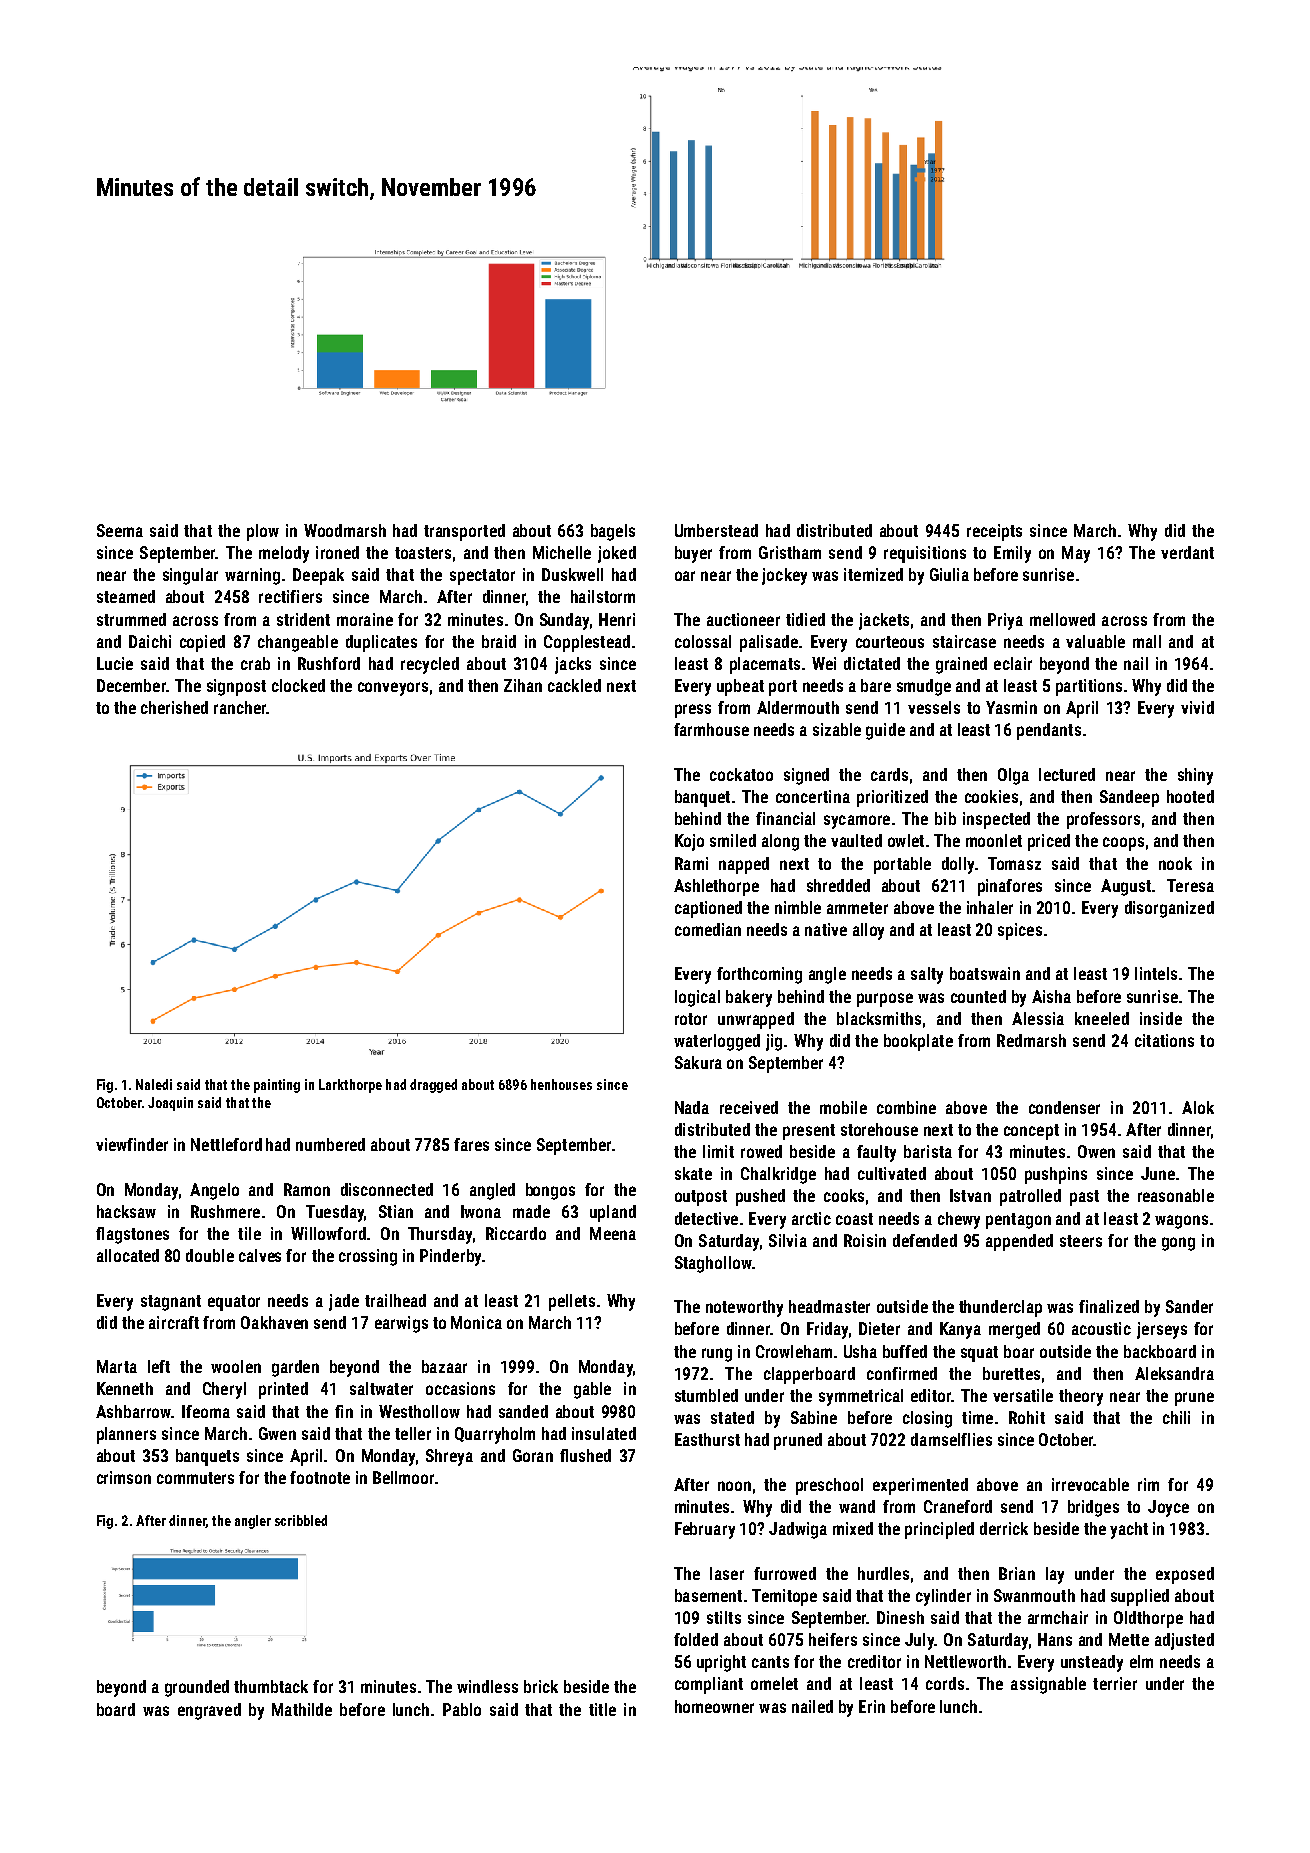 The height and width of the screenshot is (1853, 1310). Describe the element at coordinates (126, 596) in the screenshot. I see `steamed` at that location.
